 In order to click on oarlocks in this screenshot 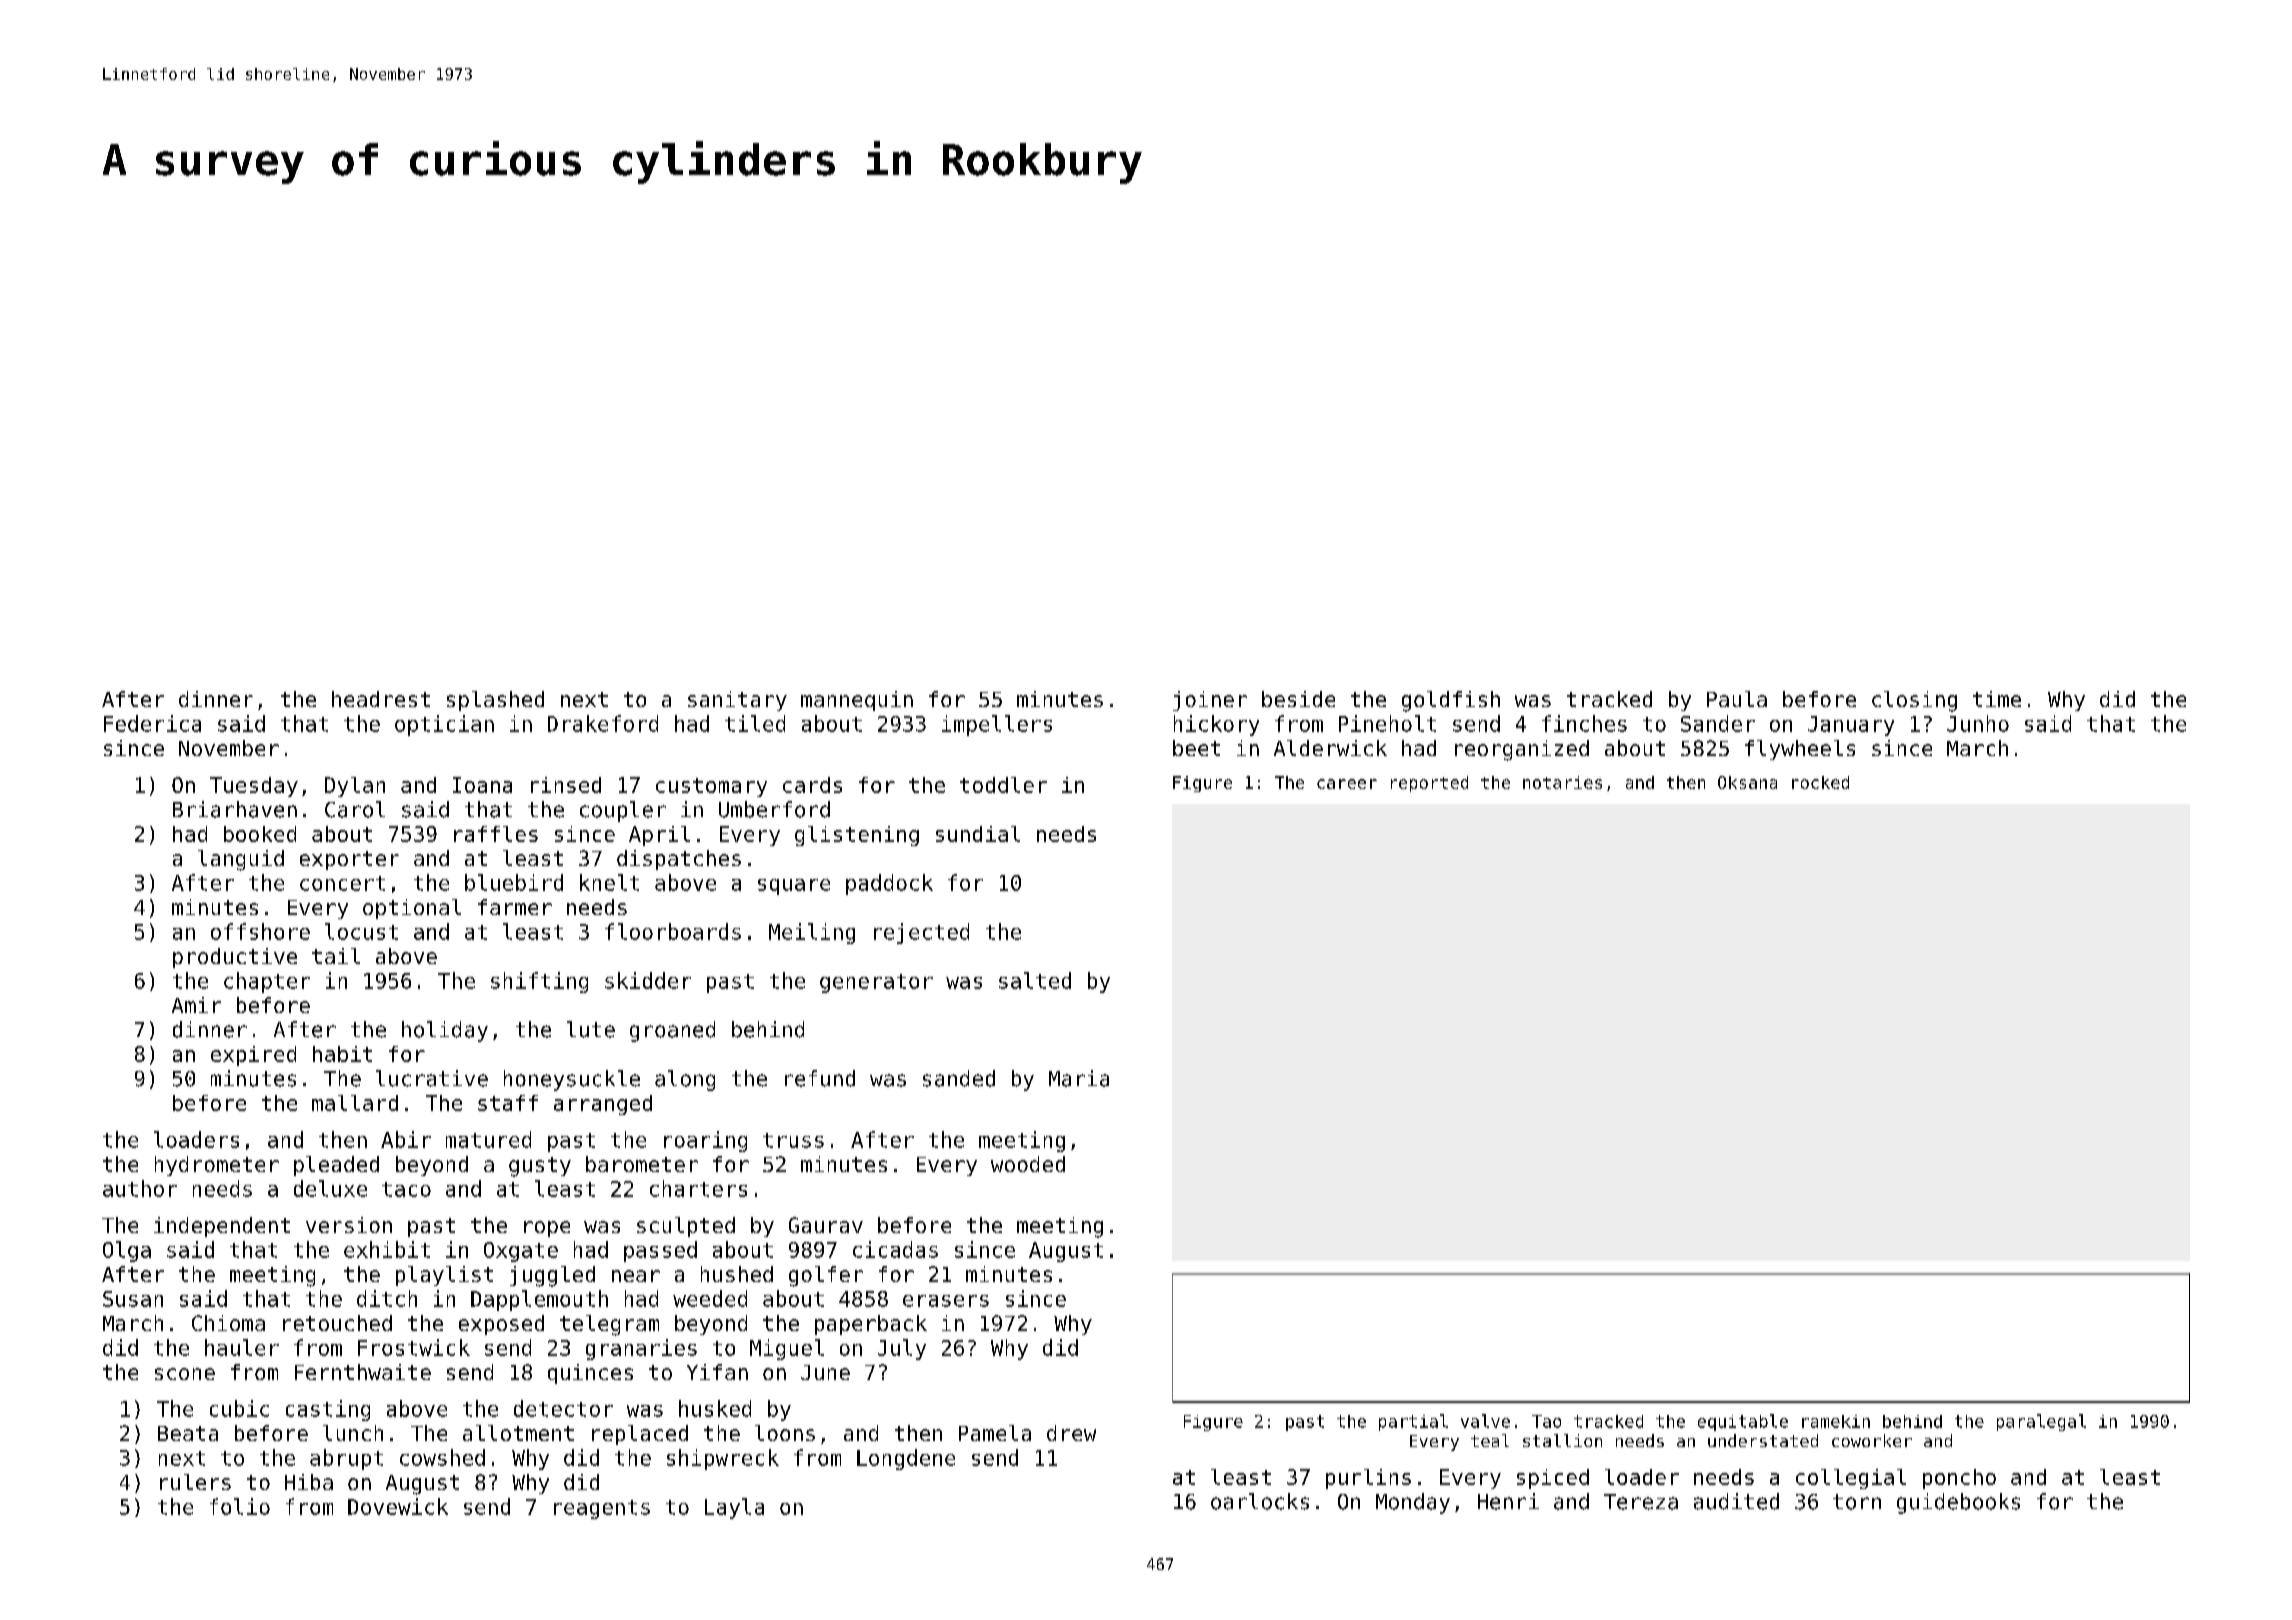, I will do `click(1260, 1501)`.
